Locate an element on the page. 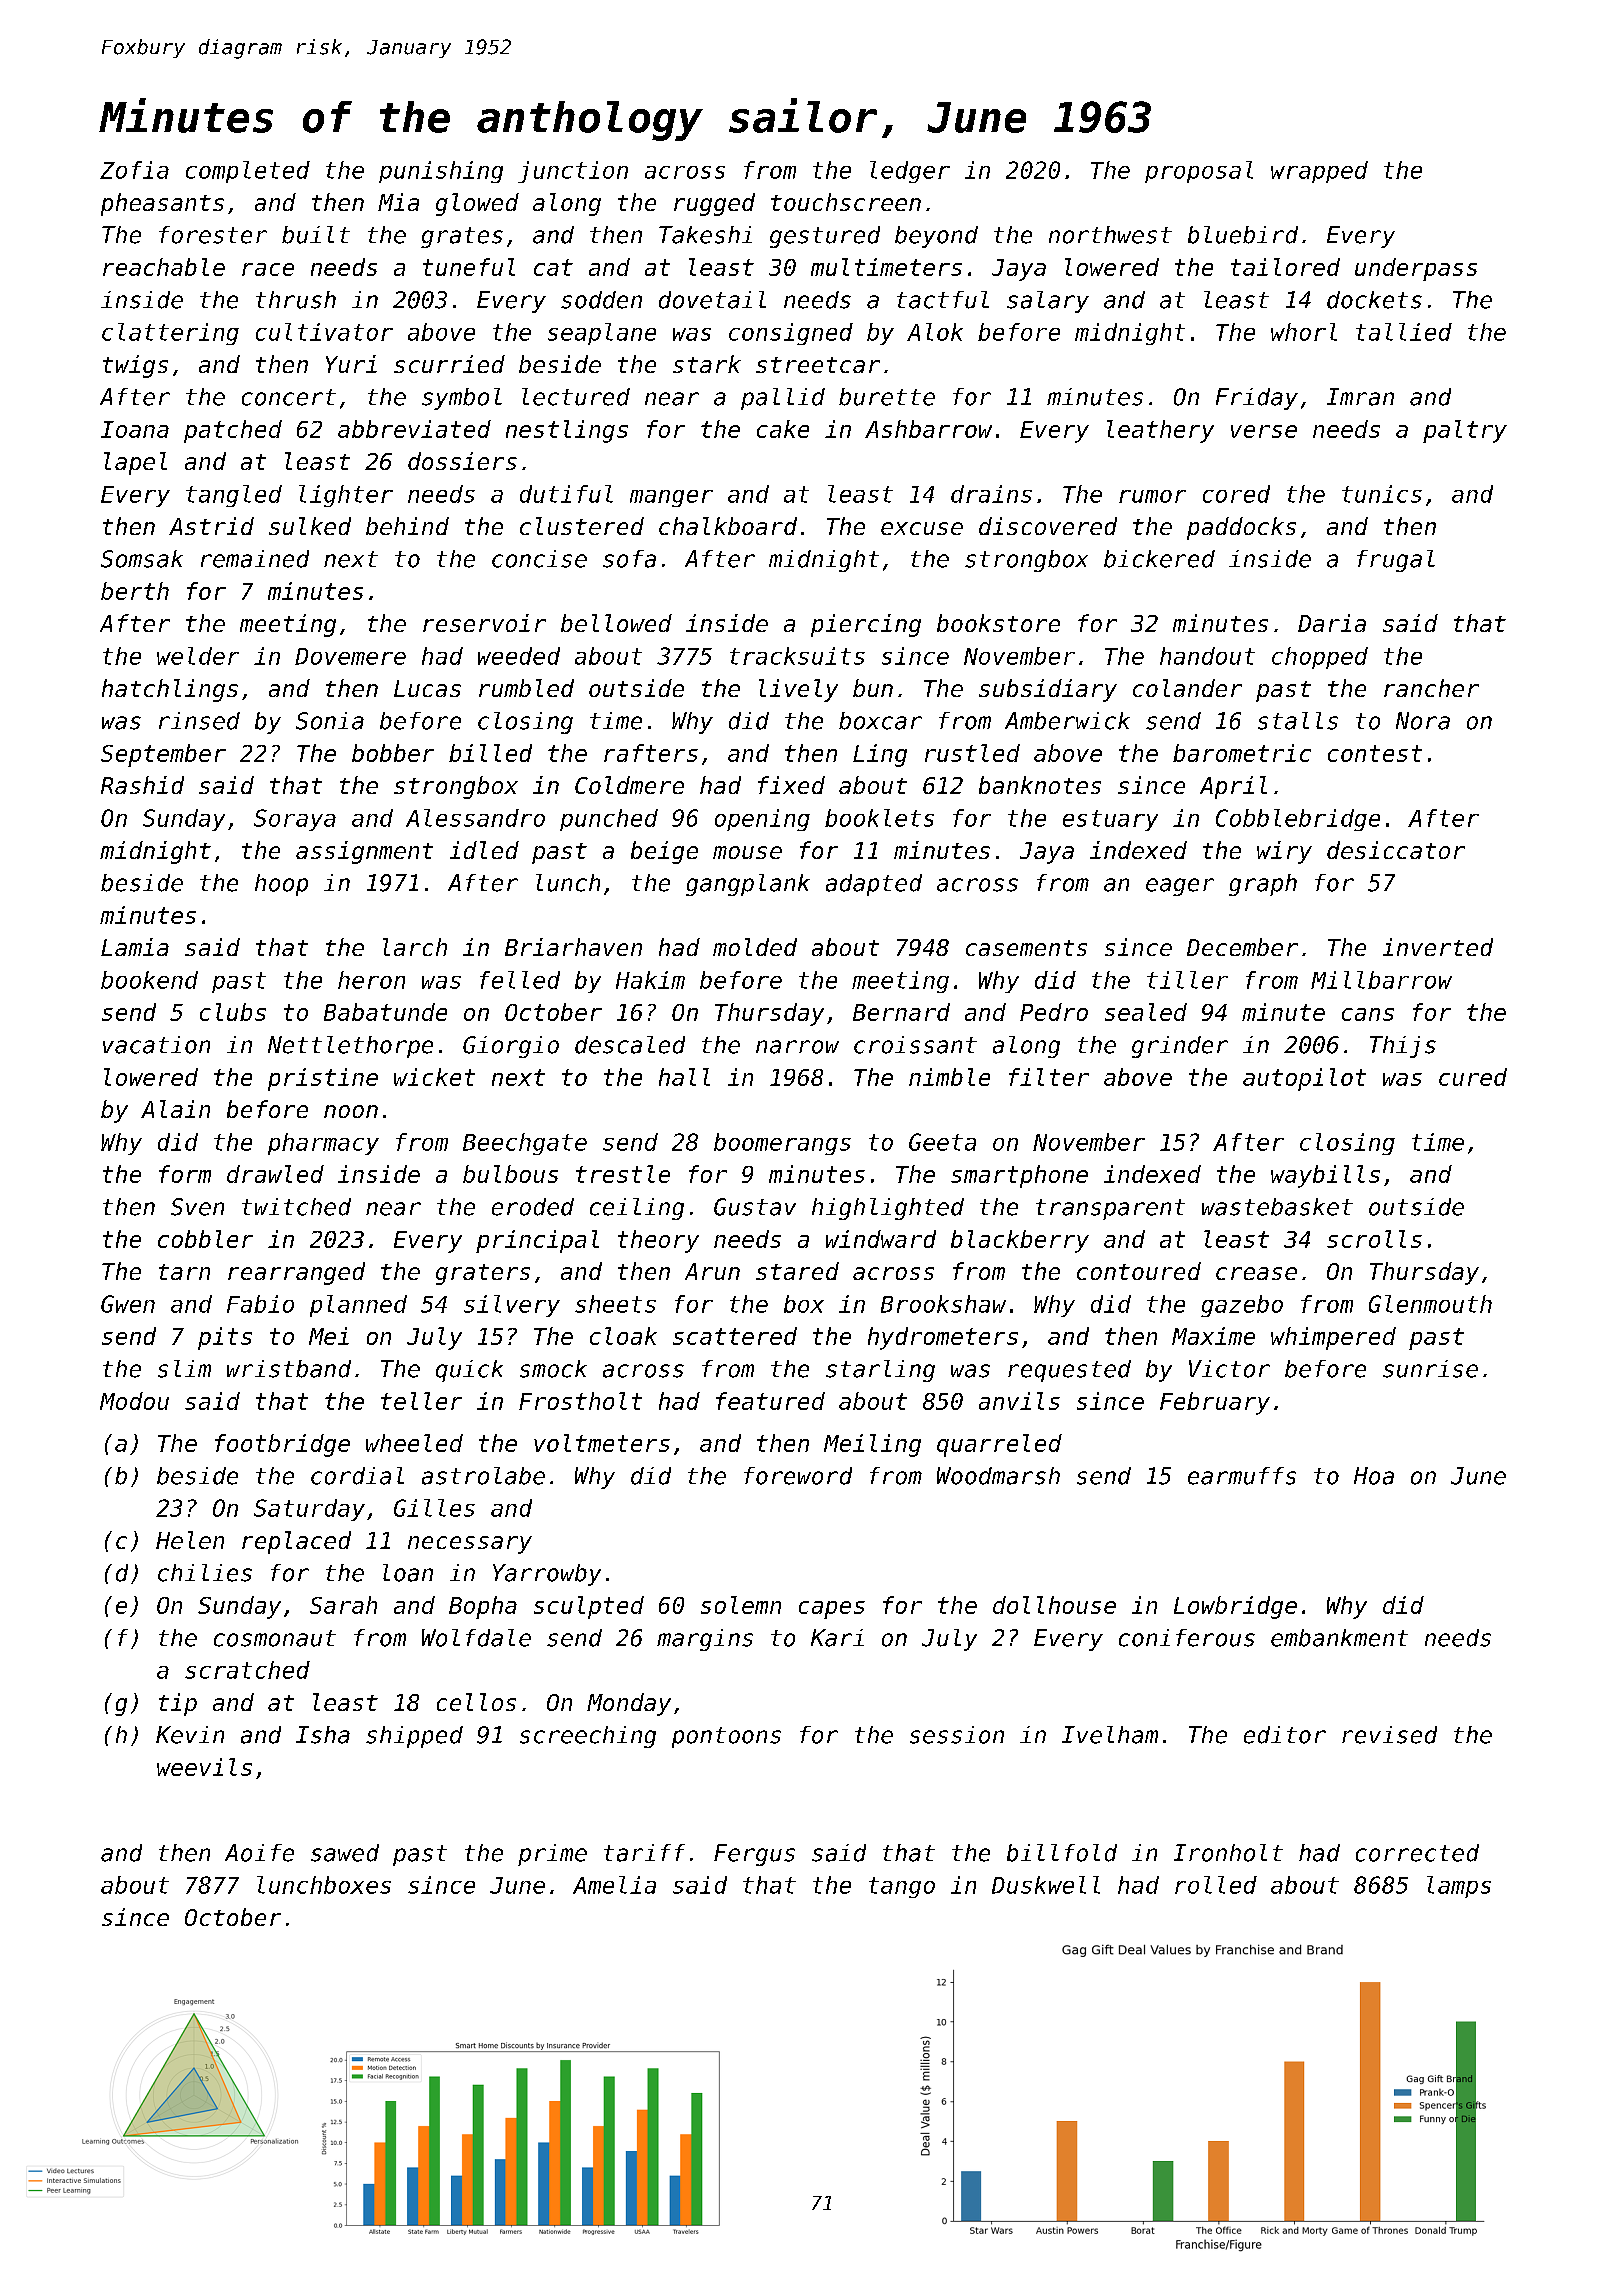  sawed is located at coordinates (345, 1853).
